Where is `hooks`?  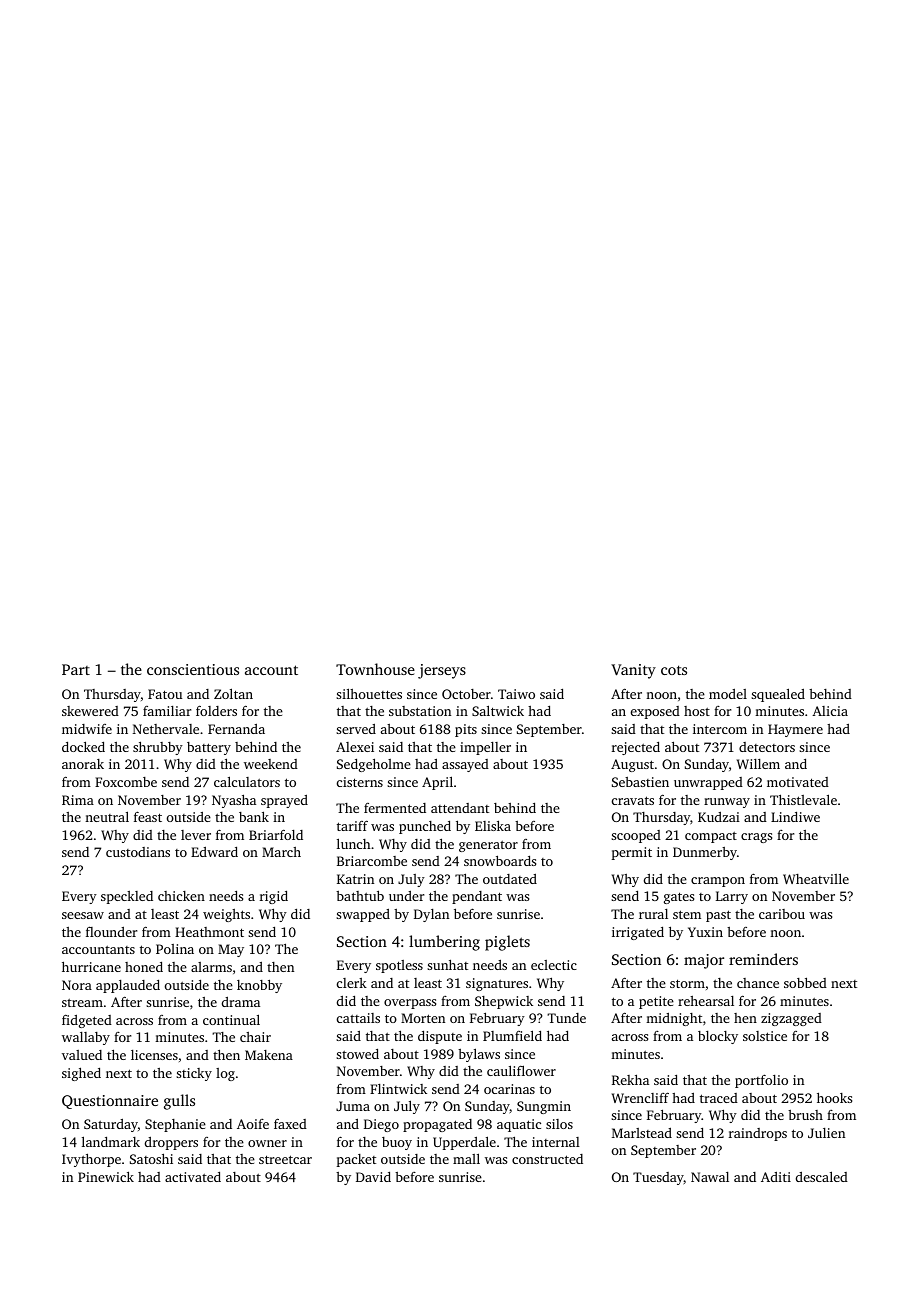
hooks is located at coordinates (834, 1097).
